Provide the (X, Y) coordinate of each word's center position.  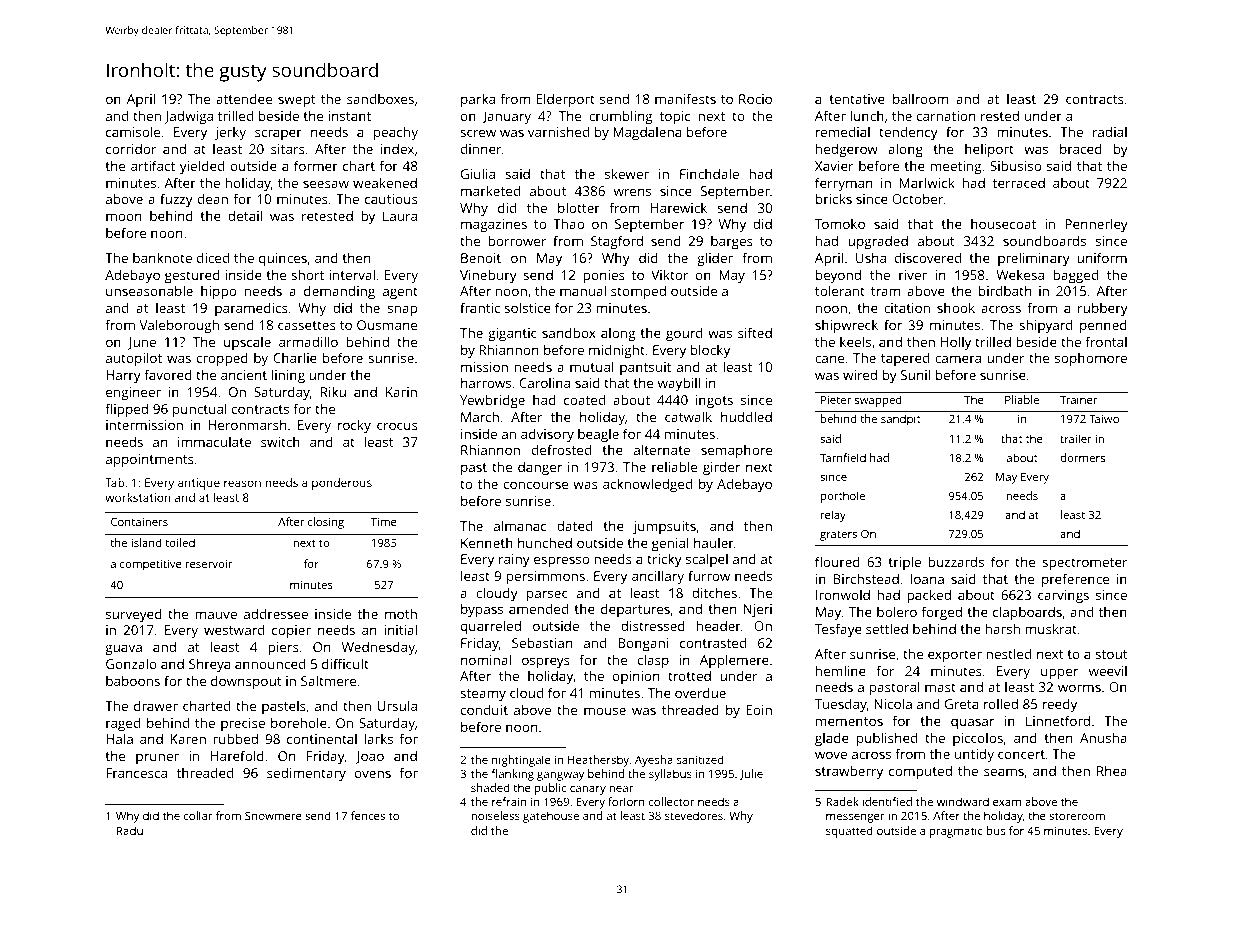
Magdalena (647, 133)
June (142, 343)
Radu (130, 830)
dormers (1082, 457)
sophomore (1091, 359)
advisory (547, 435)
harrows (486, 382)
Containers (139, 522)
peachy (396, 133)
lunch (867, 115)
